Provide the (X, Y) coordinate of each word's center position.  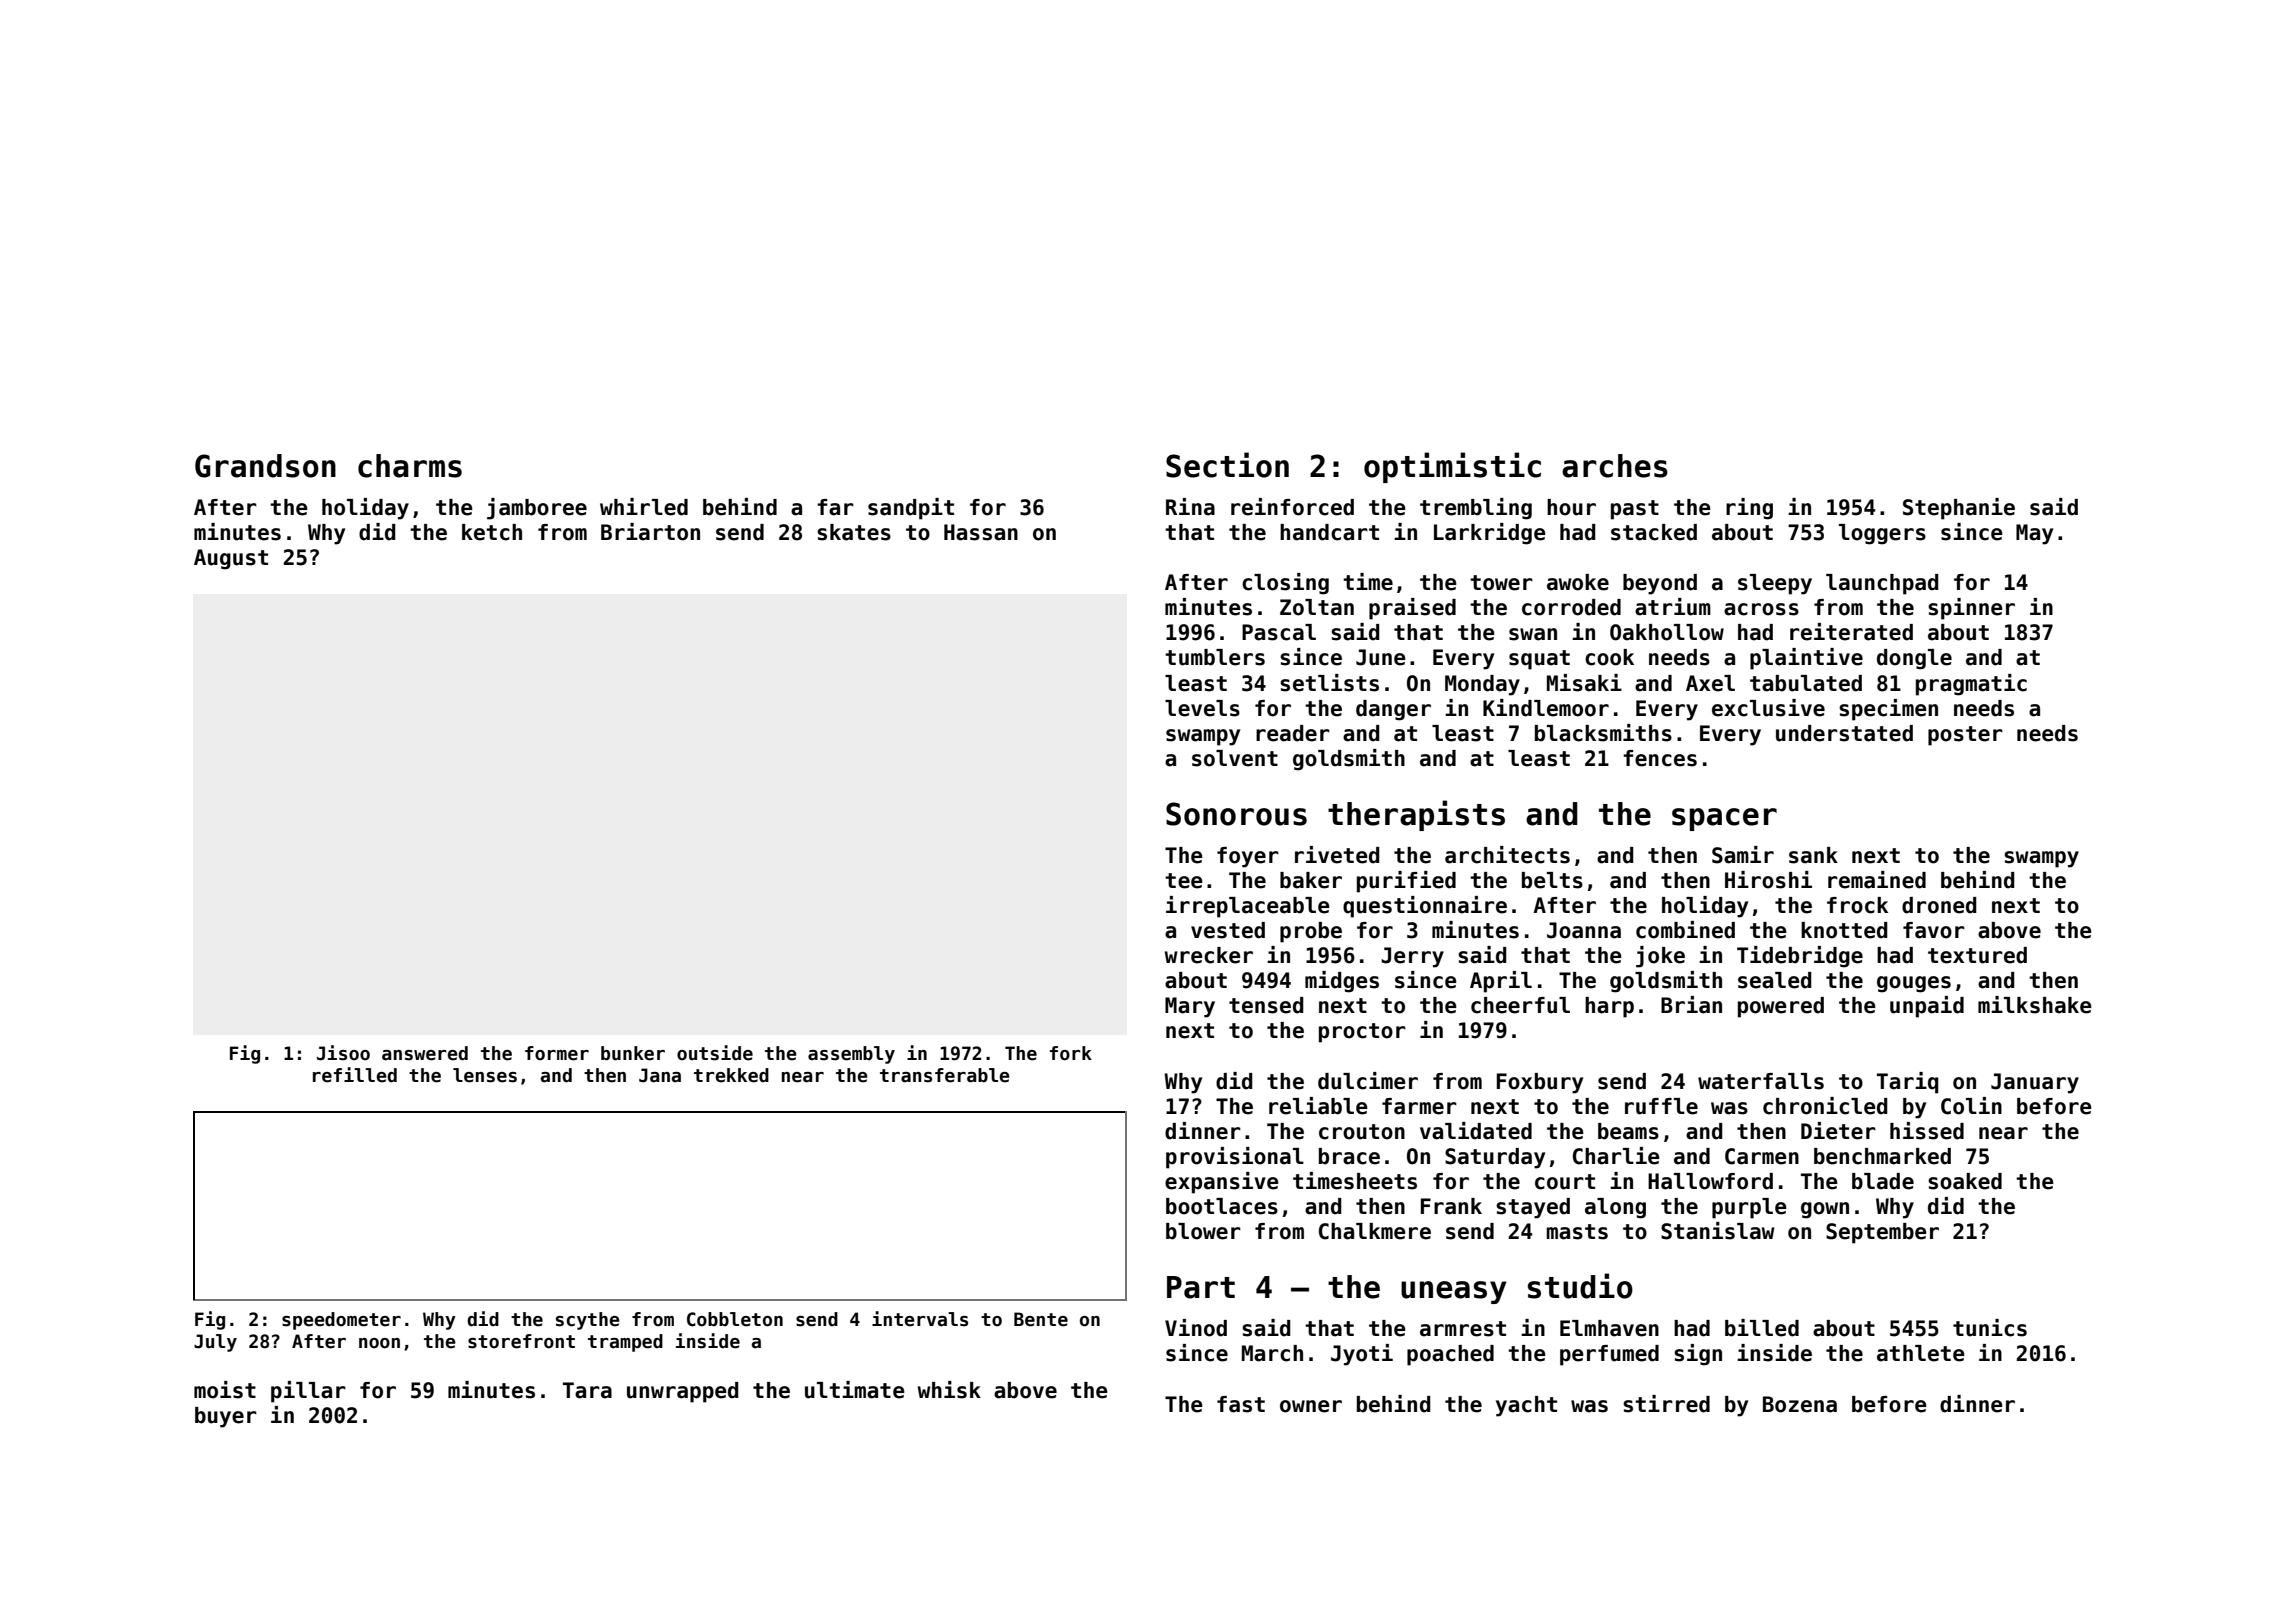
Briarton (650, 532)
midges (1342, 982)
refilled (355, 1075)
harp (1609, 1007)
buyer (226, 1417)
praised (1412, 609)
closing (1285, 584)
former (557, 1053)
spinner (1971, 609)
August (231, 559)
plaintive (1806, 659)
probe (1311, 932)
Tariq (1908, 1083)
